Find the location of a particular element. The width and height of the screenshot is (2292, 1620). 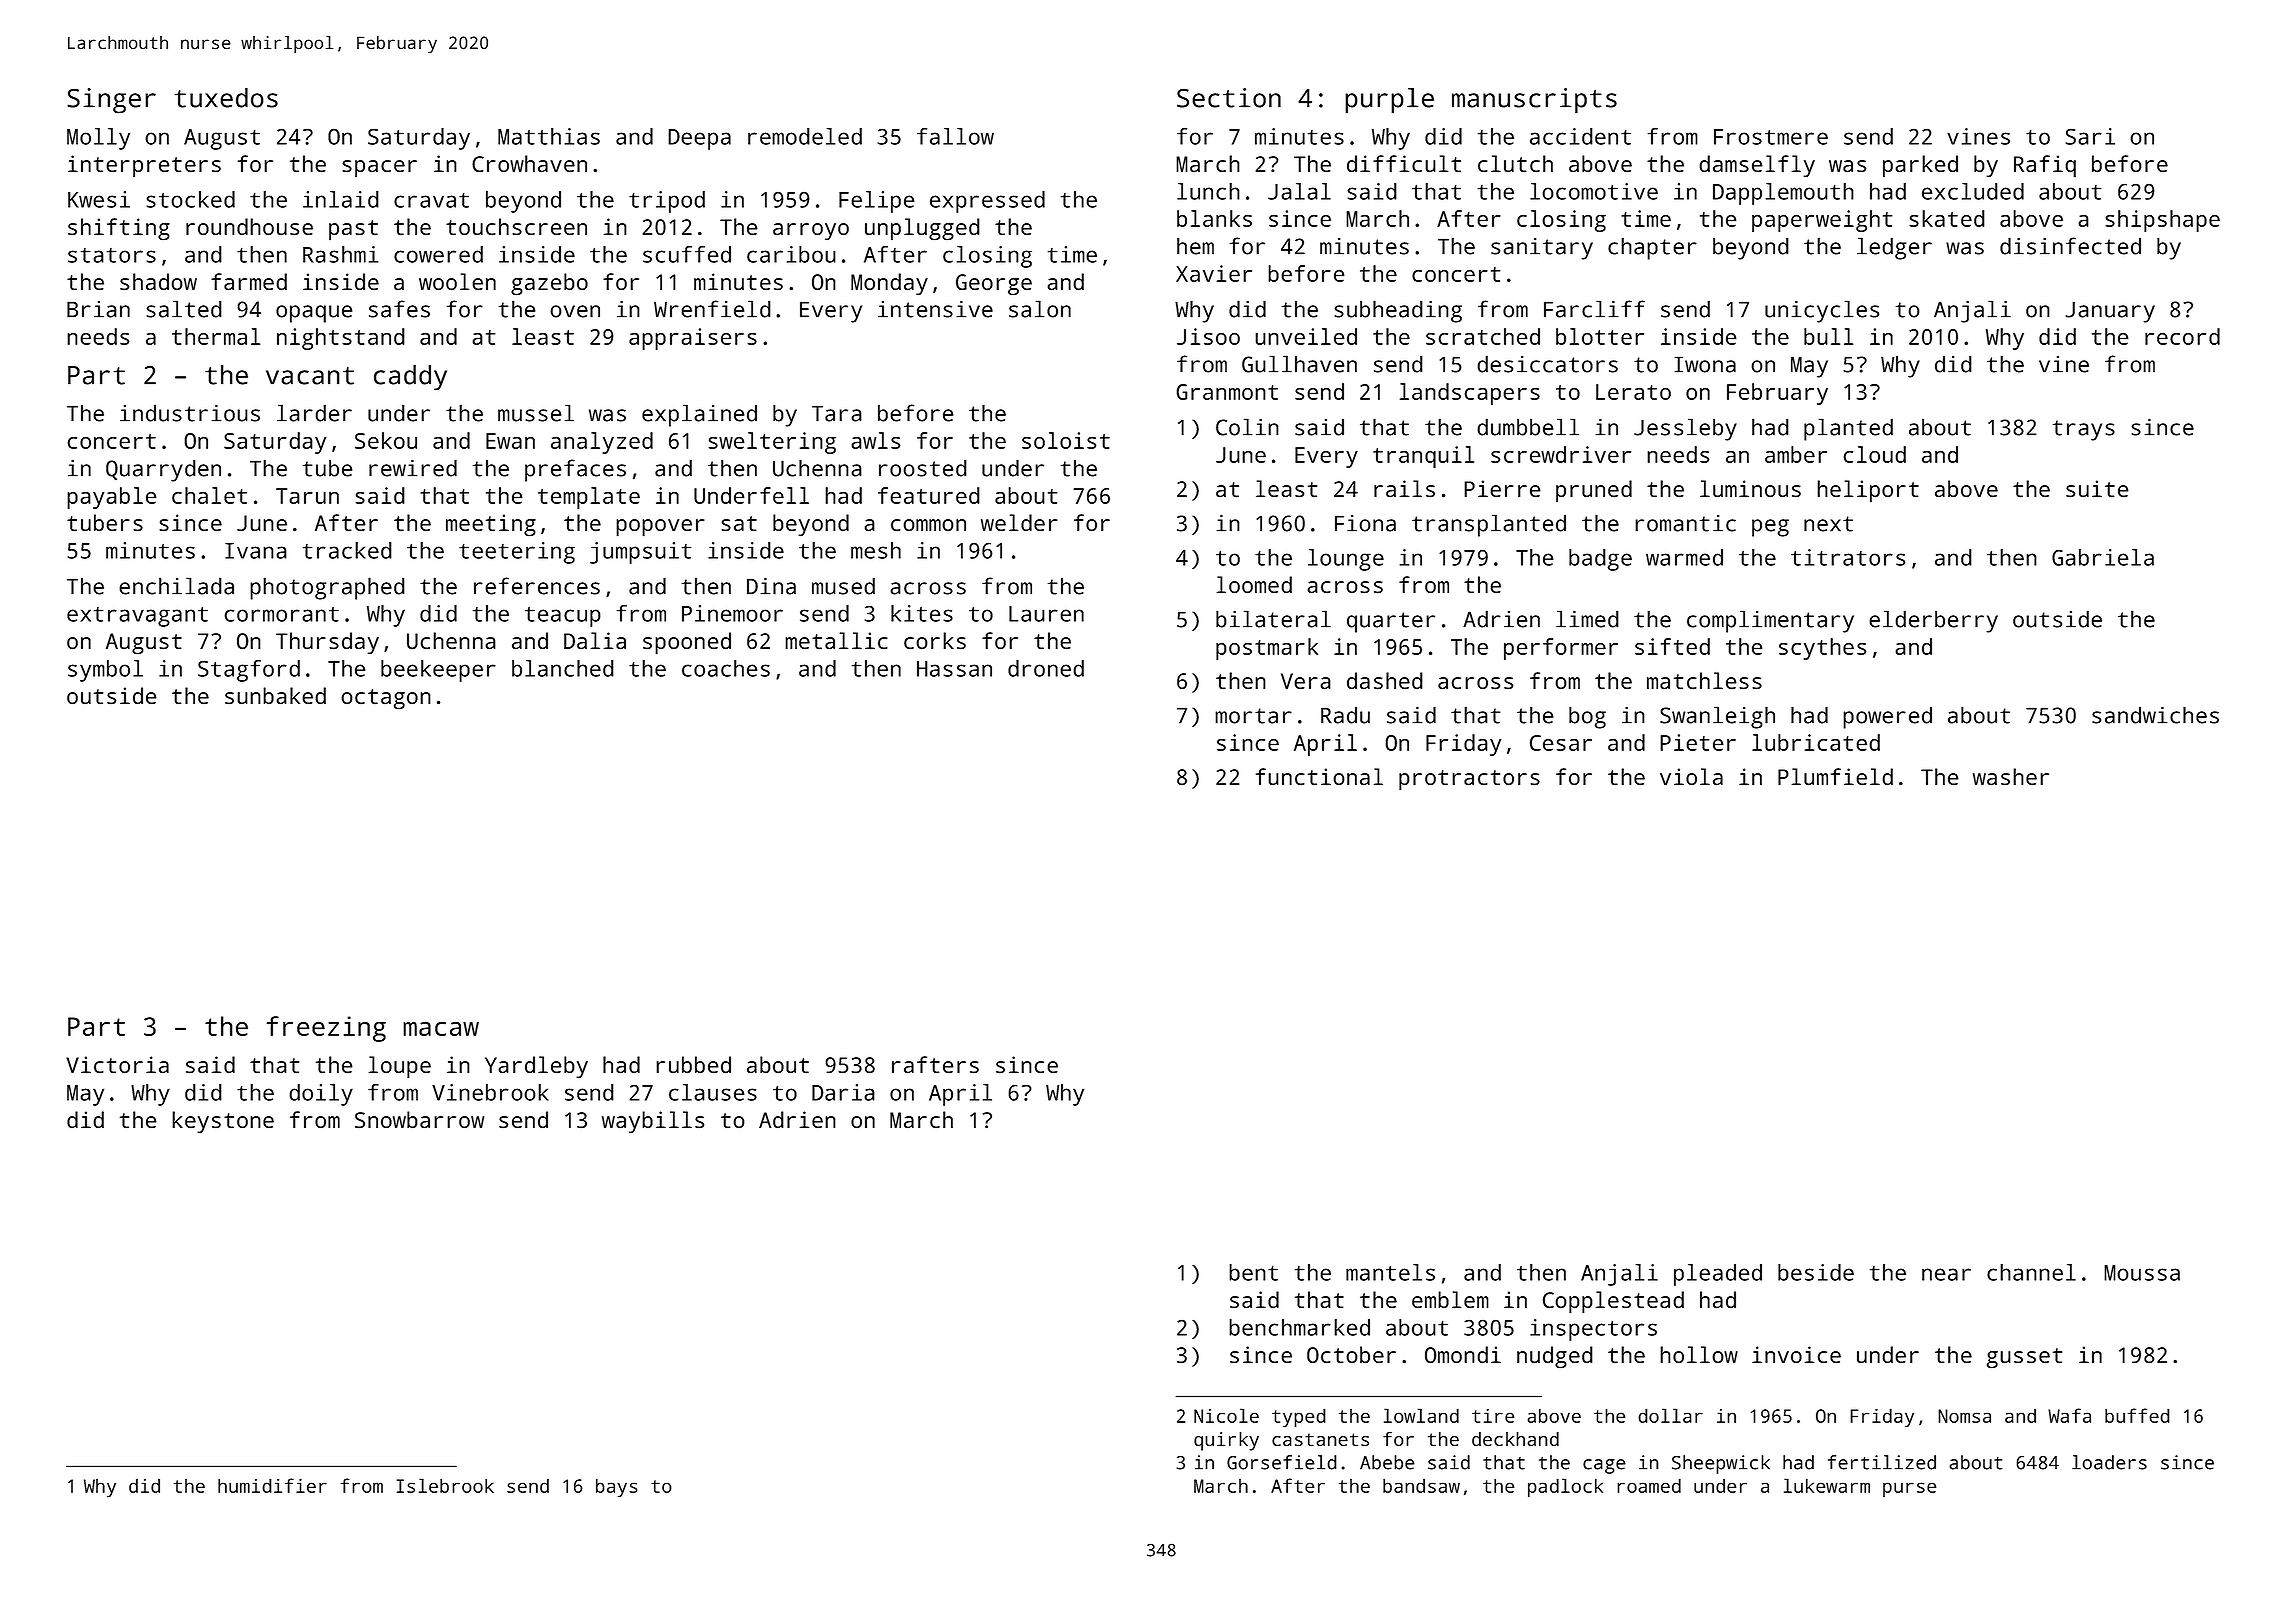

functional is located at coordinates (1319, 776).
